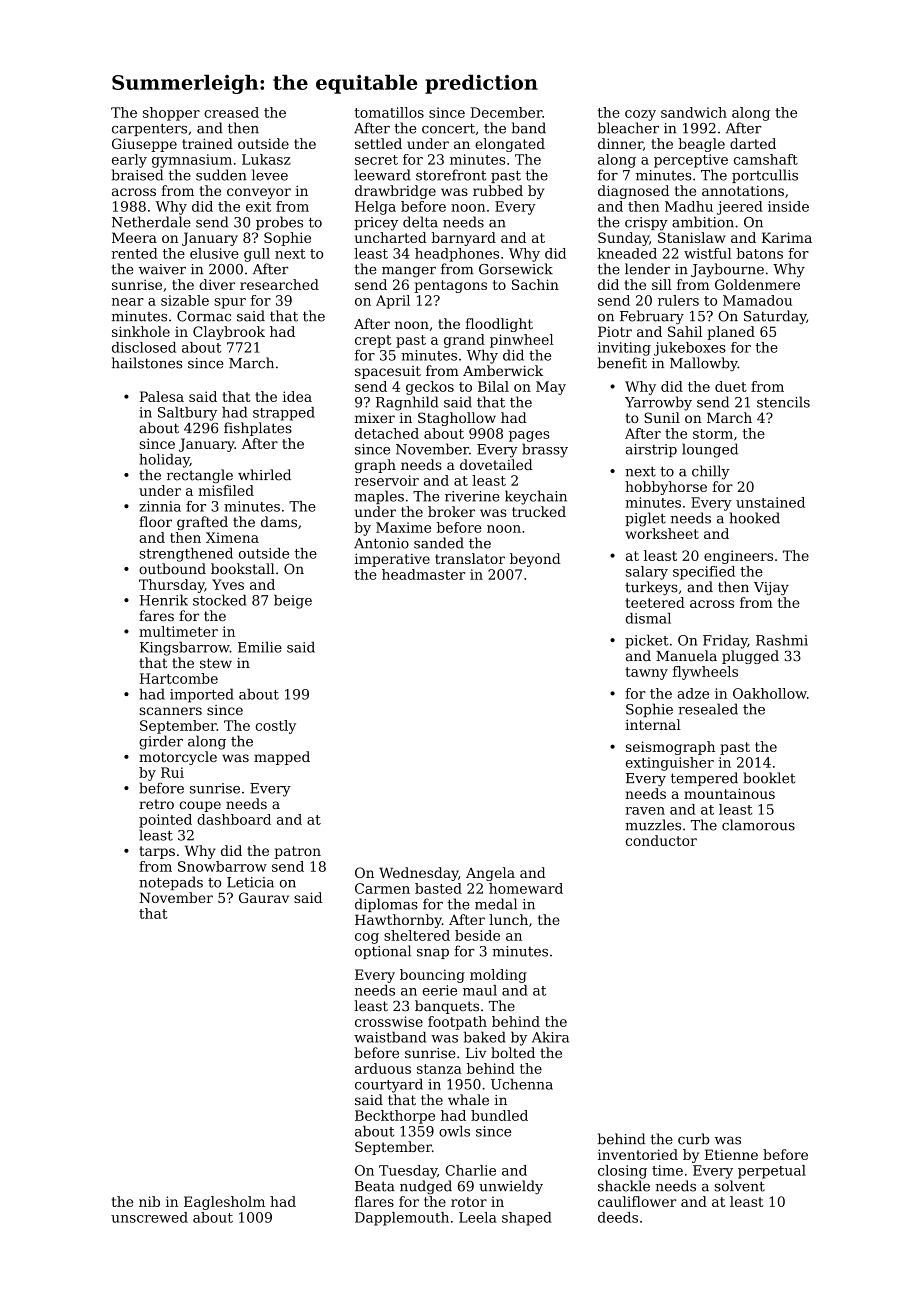 The width and height of the document is (924, 1308). What do you see at coordinates (691, 161) in the document?
I see `perceptive` at bounding box center [691, 161].
